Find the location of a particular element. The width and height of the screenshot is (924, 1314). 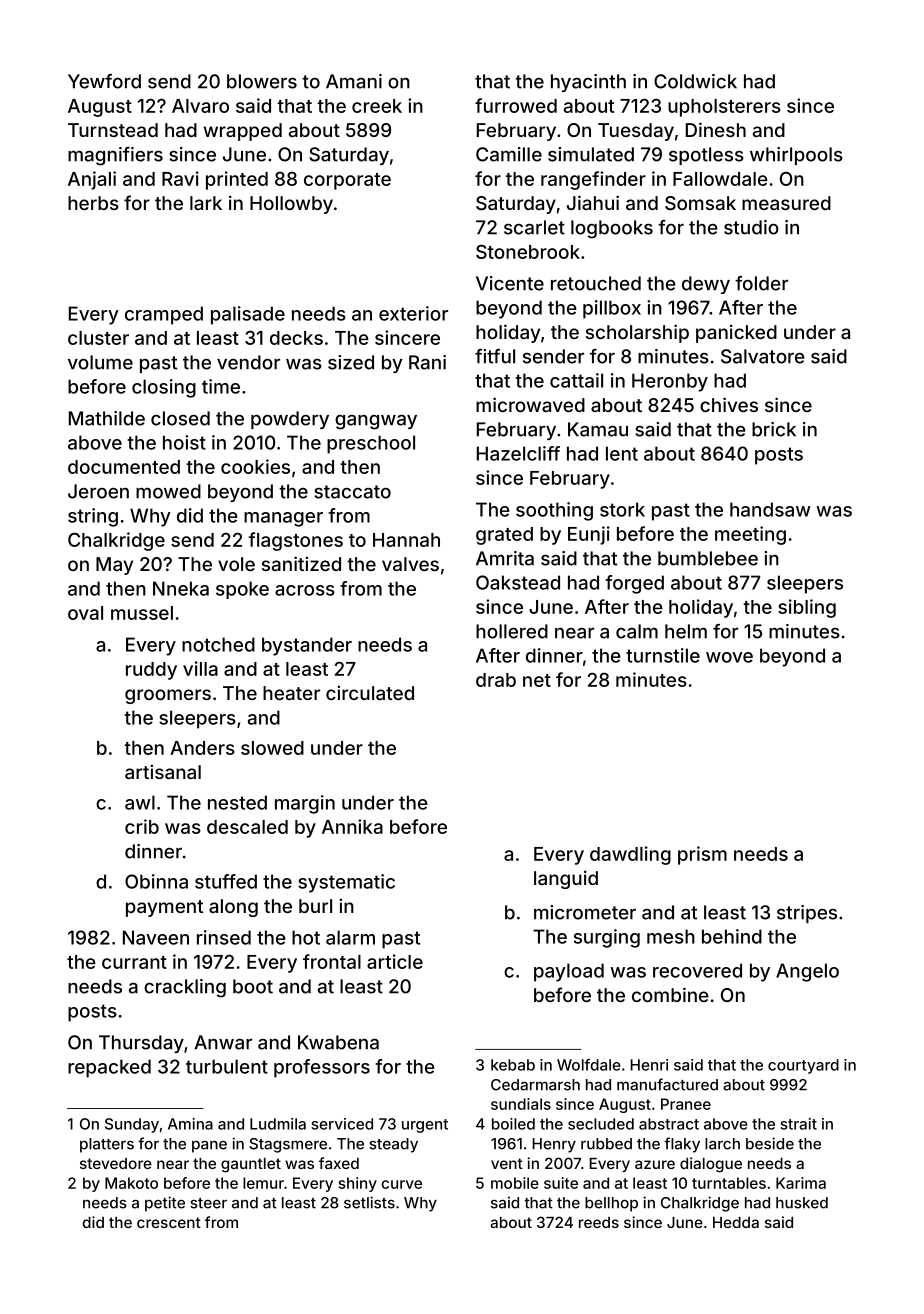

cramped is located at coordinates (164, 315).
